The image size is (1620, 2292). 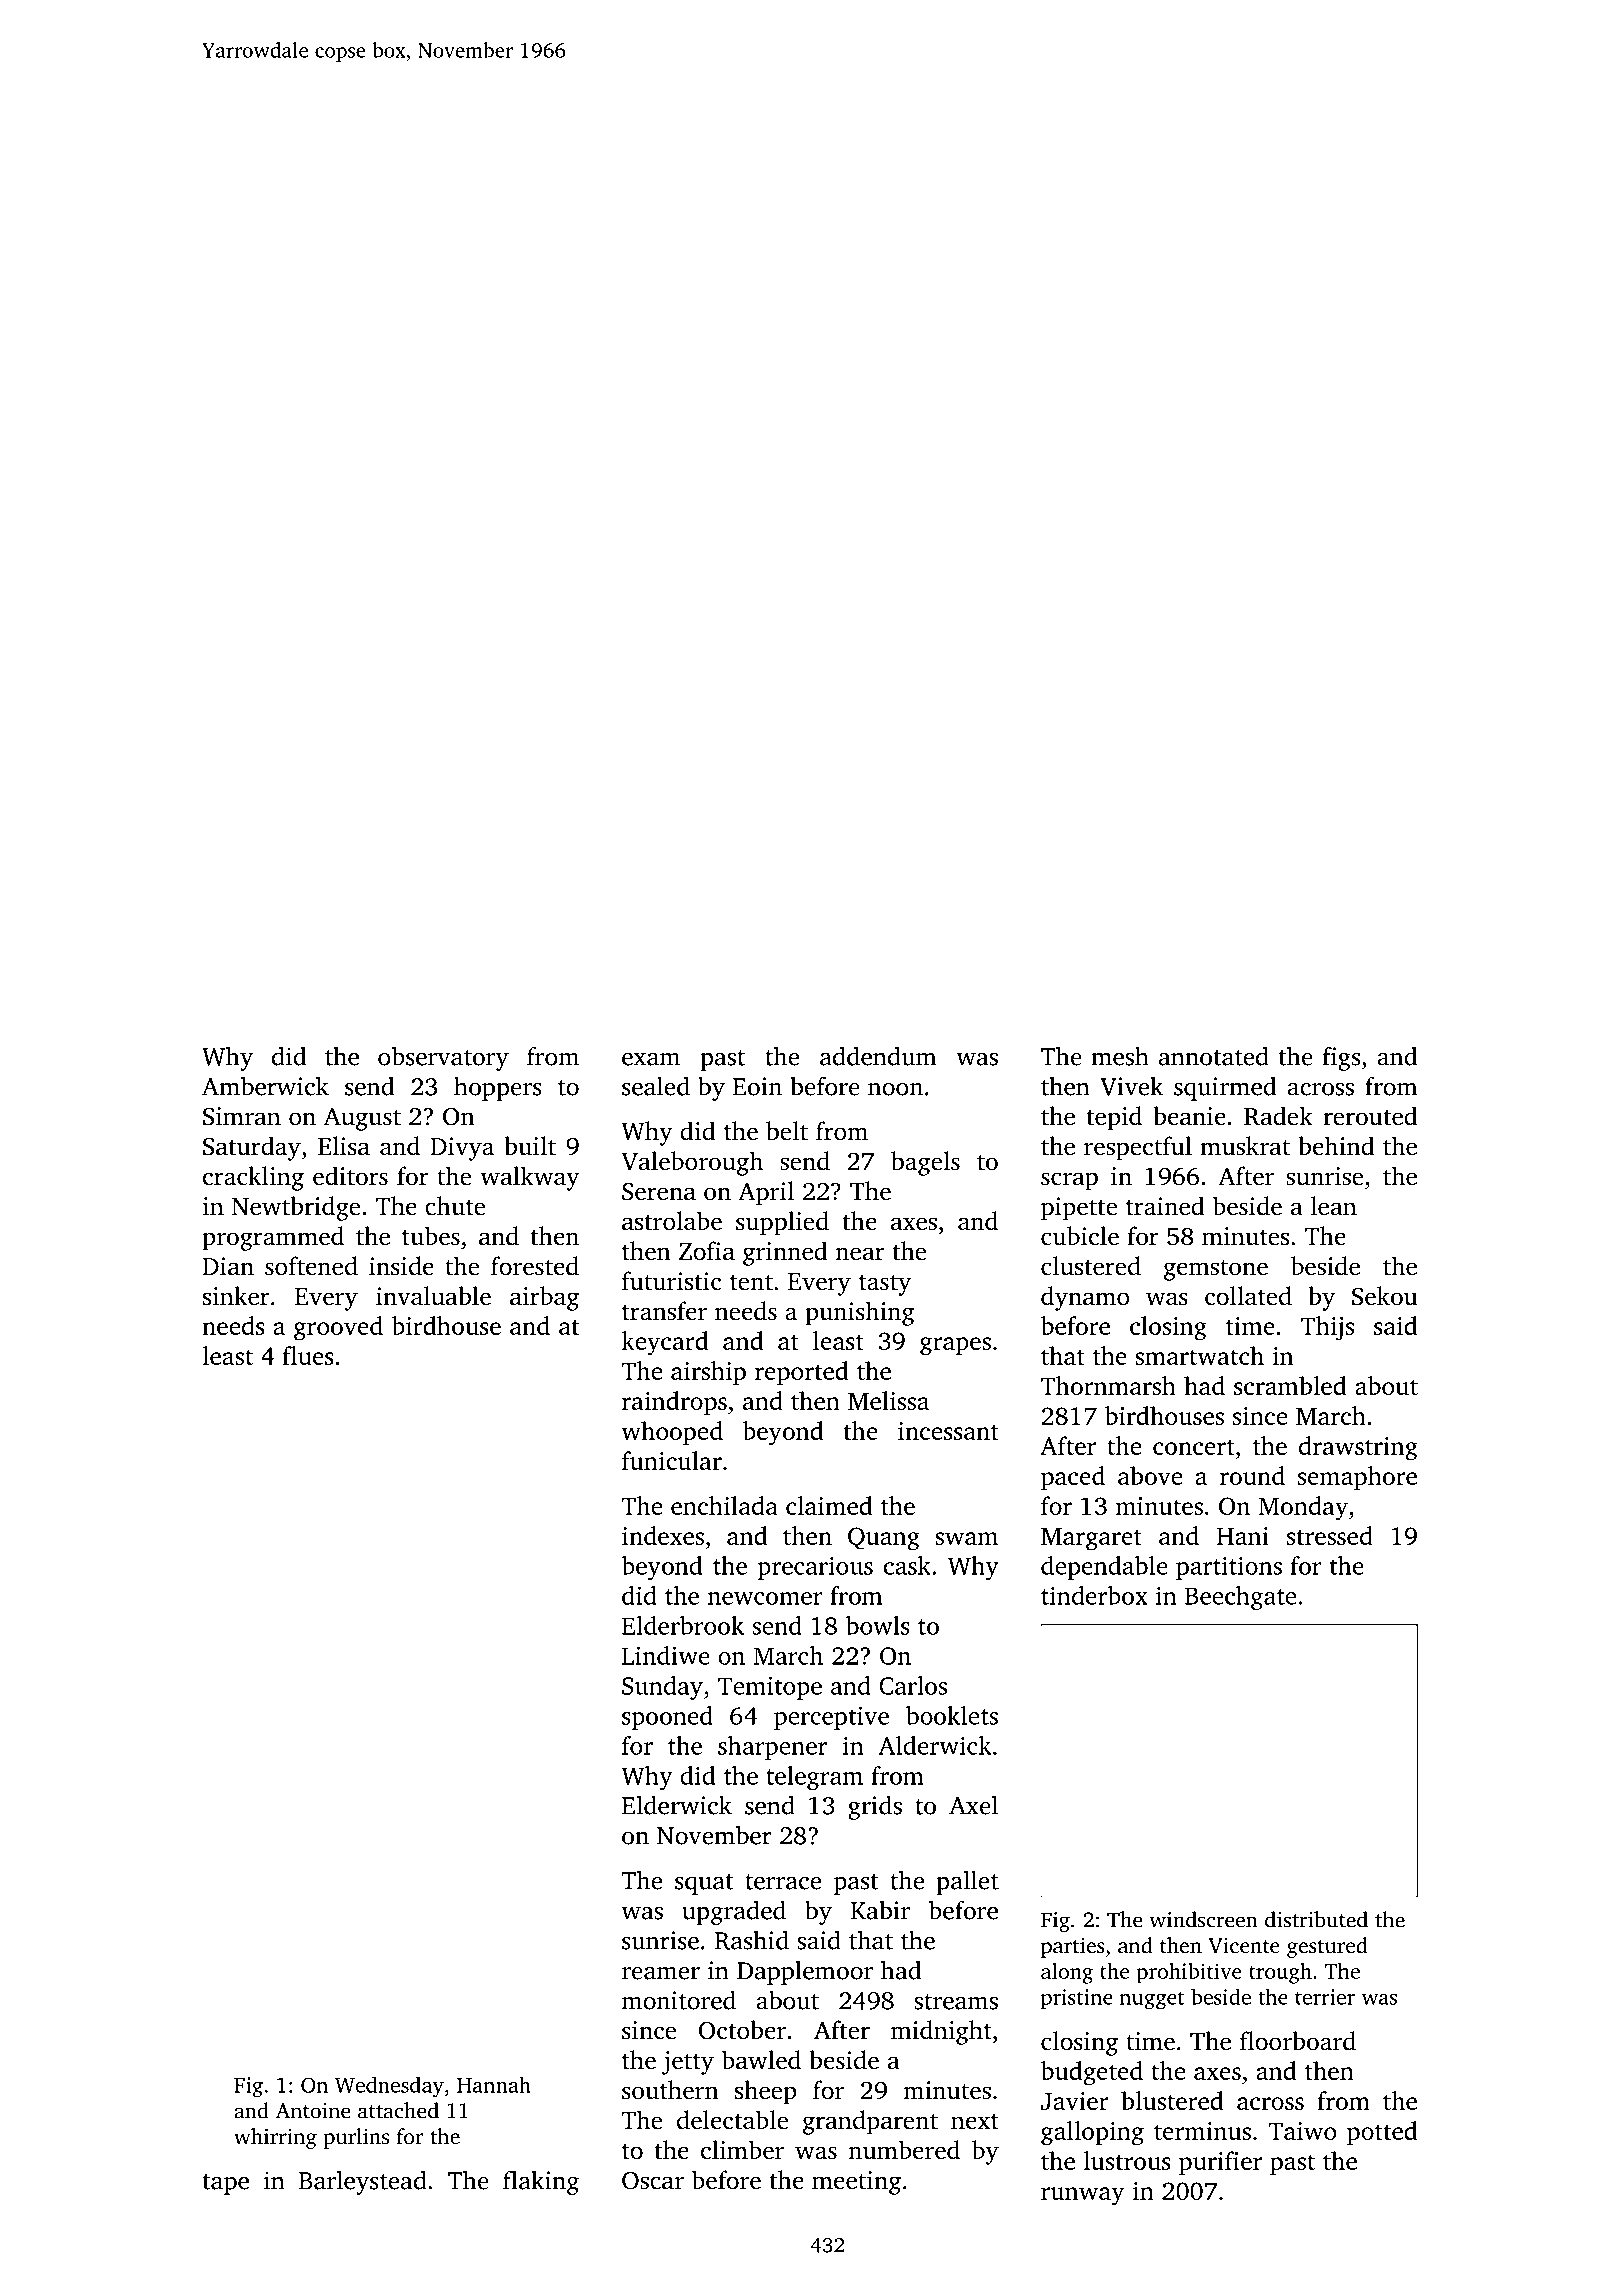 I want to click on Divya, so click(x=462, y=1149).
